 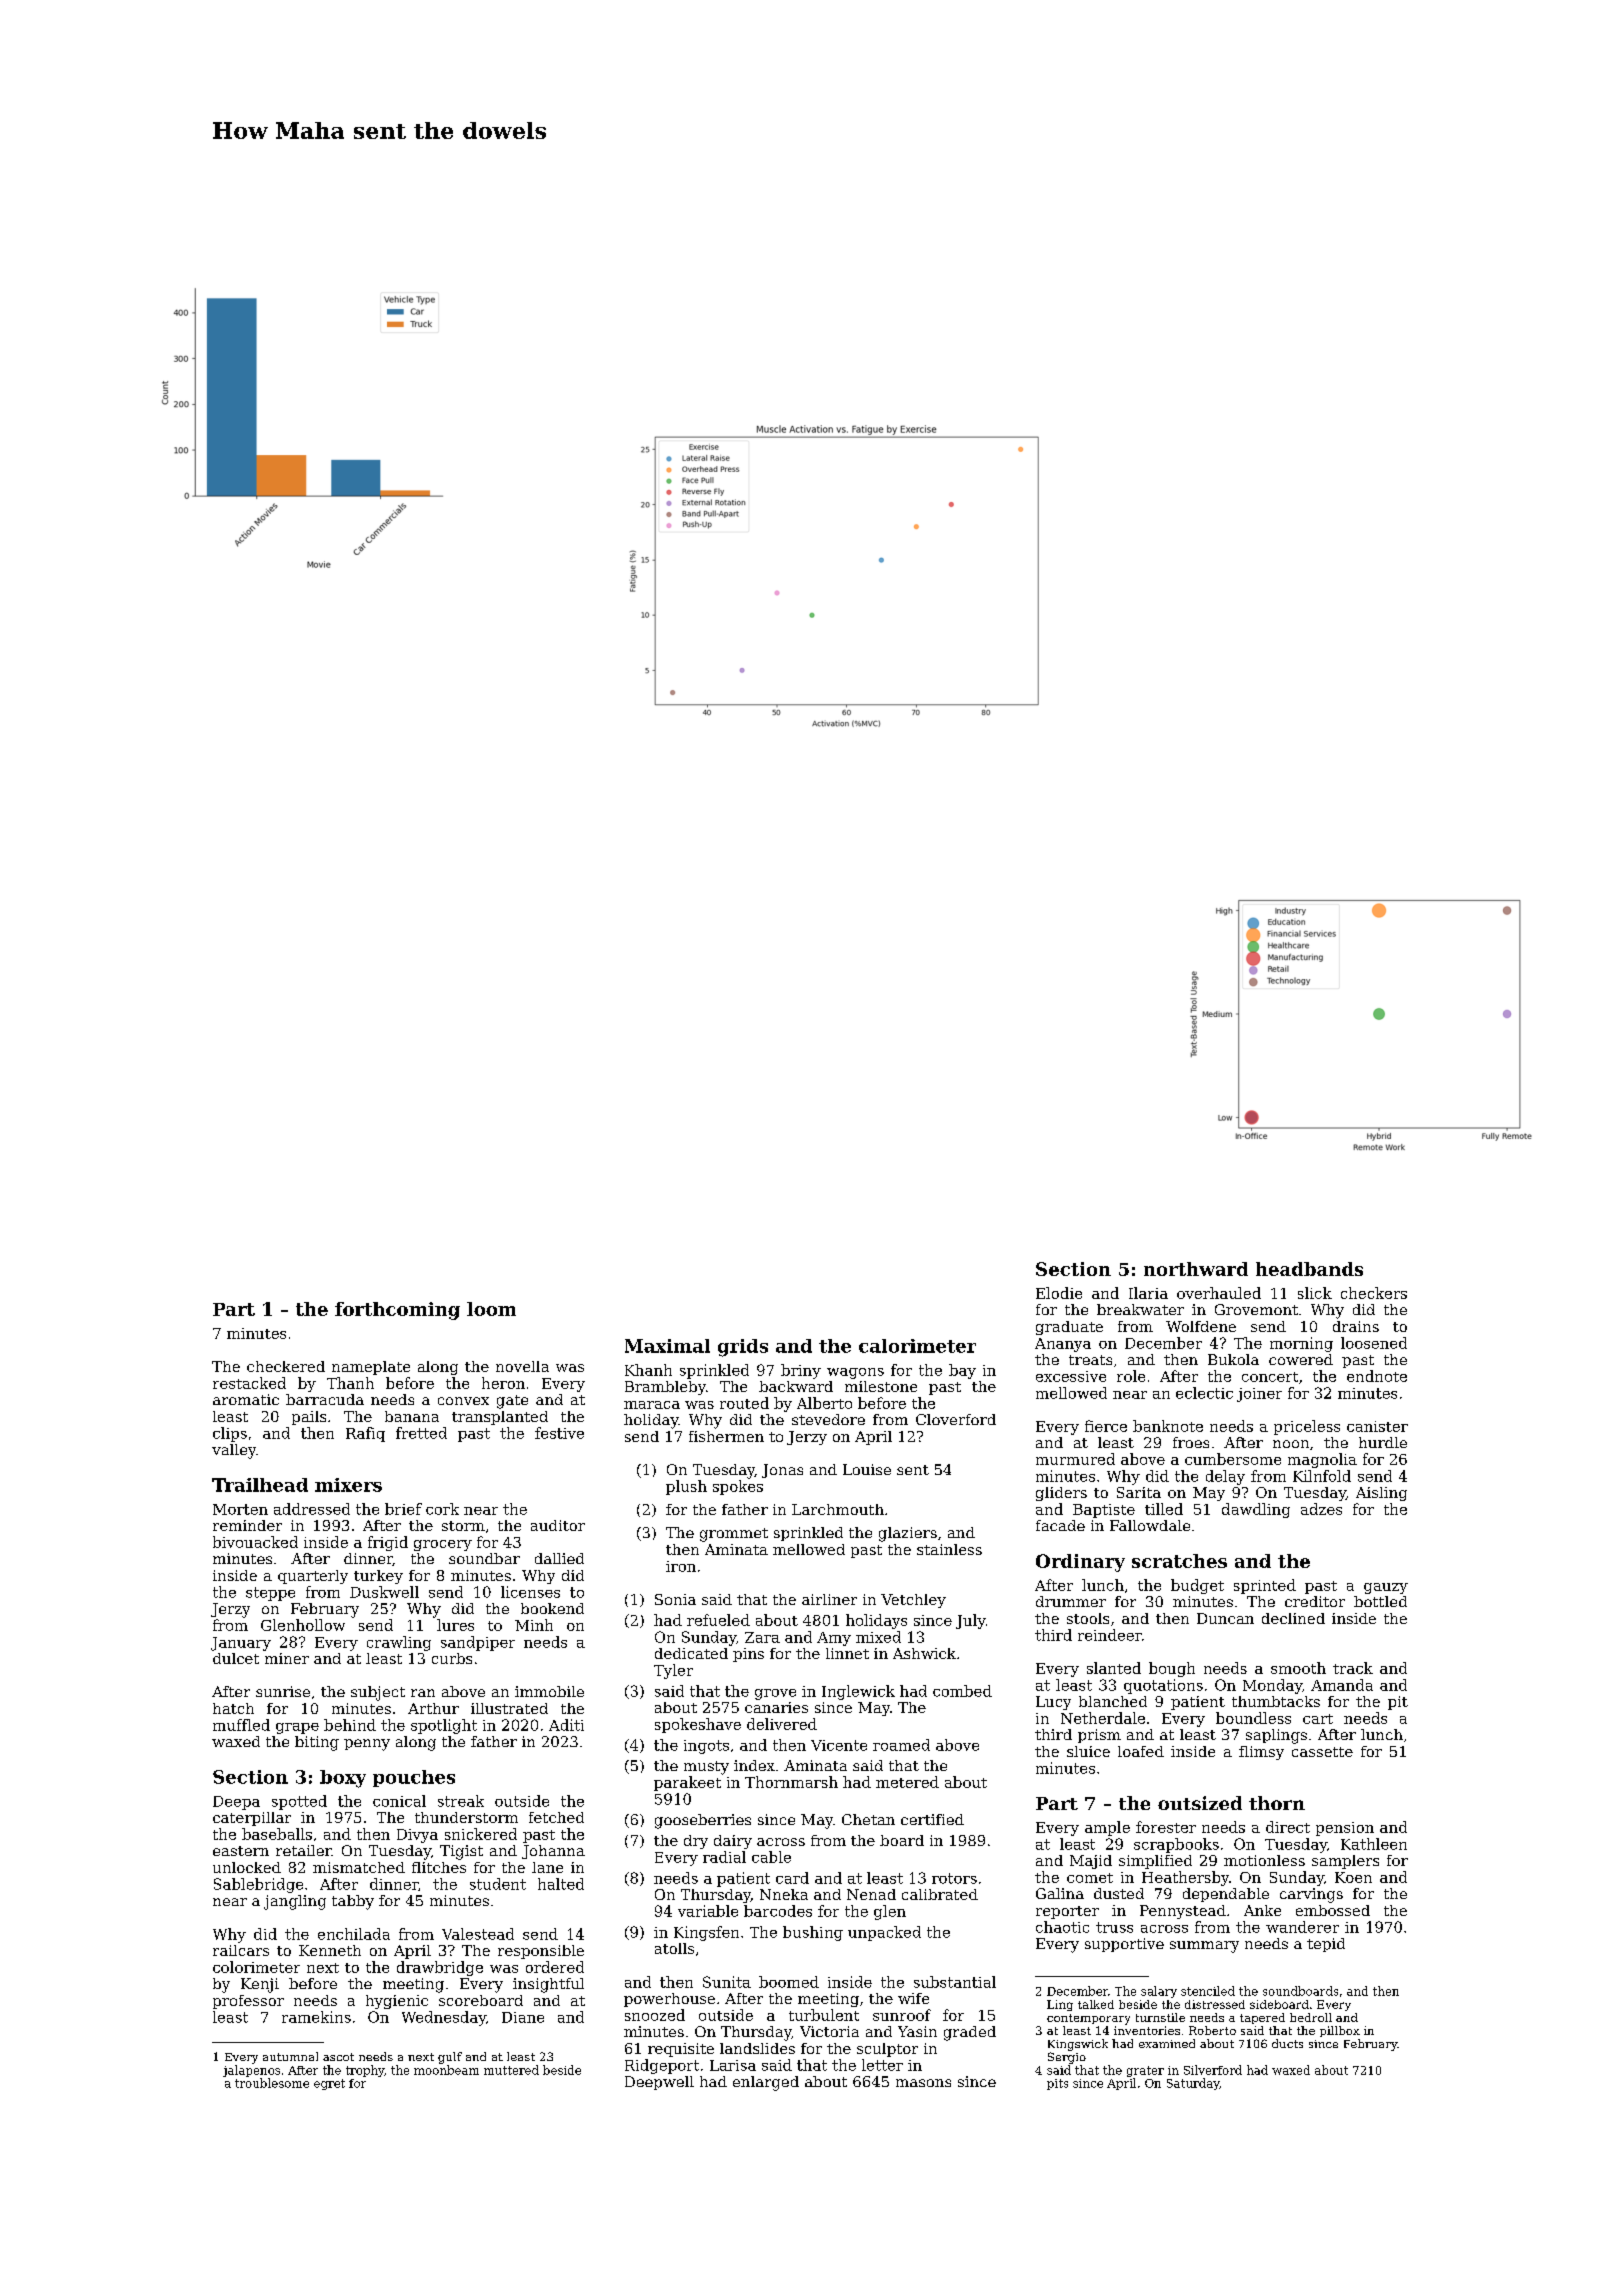 I want to click on Louise, so click(x=867, y=1469).
